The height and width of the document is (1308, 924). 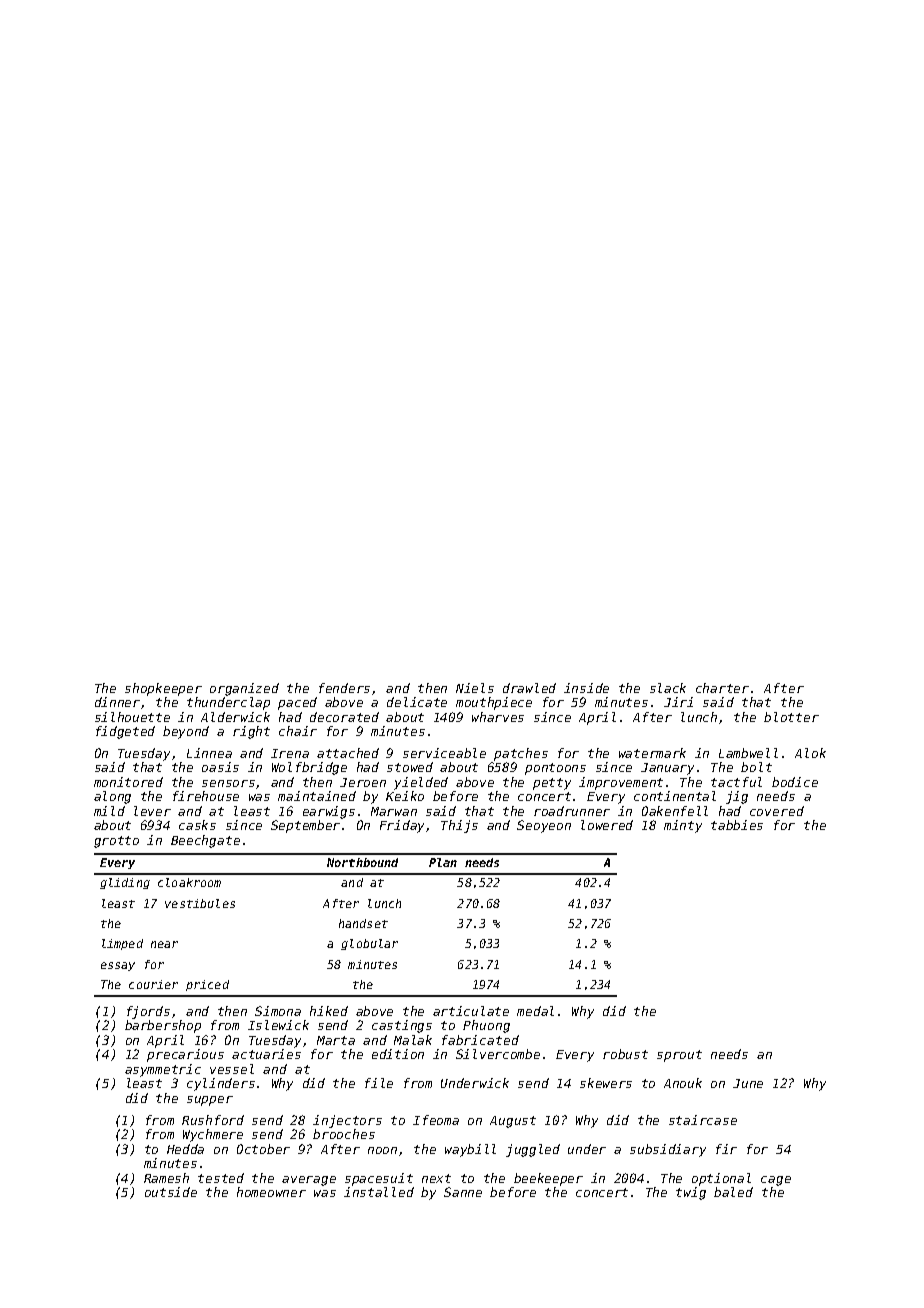 What do you see at coordinates (369, 944) in the document?
I see `globular` at bounding box center [369, 944].
